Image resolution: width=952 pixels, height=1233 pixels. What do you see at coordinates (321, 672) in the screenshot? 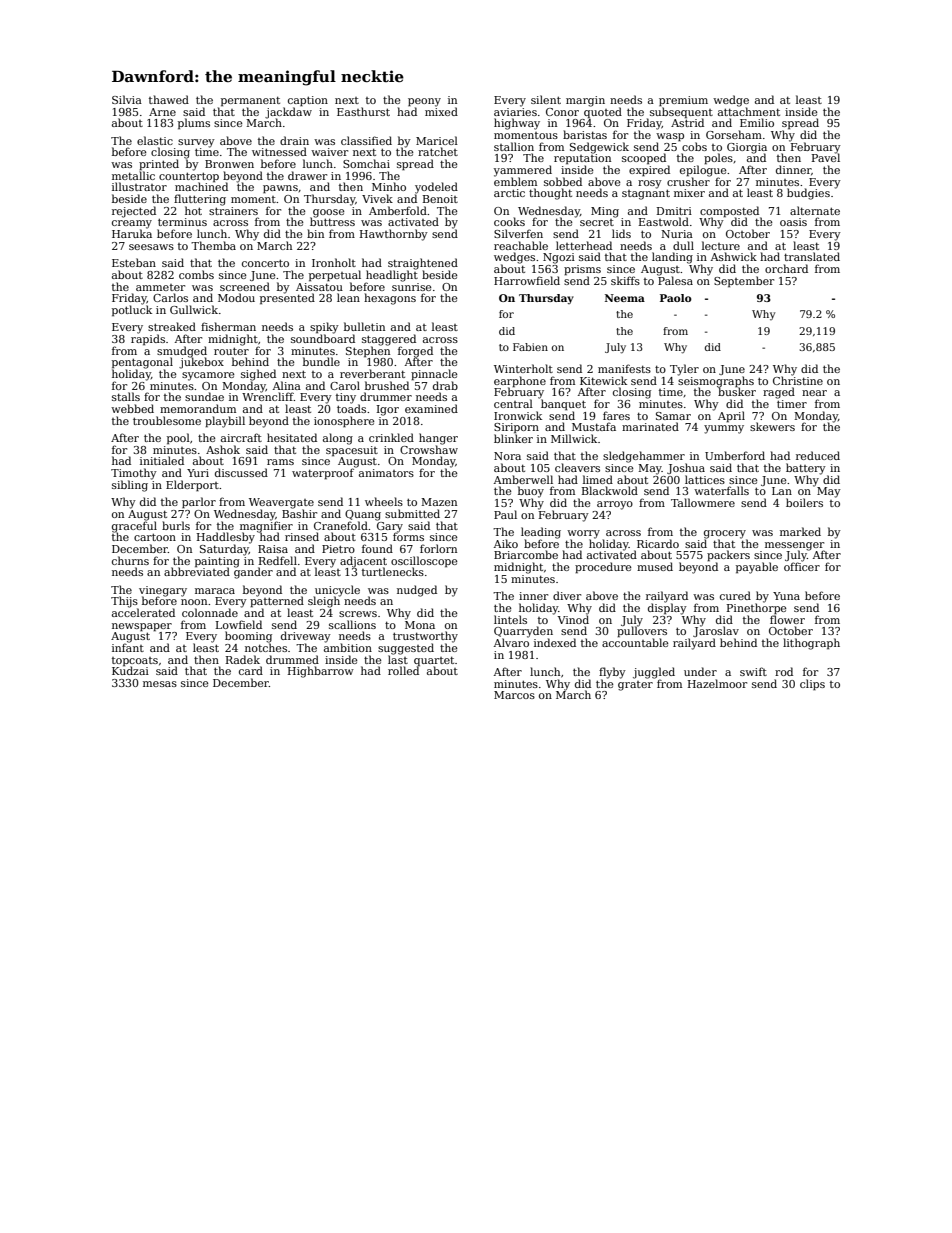
I see `Highbarrow` at bounding box center [321, 672].
